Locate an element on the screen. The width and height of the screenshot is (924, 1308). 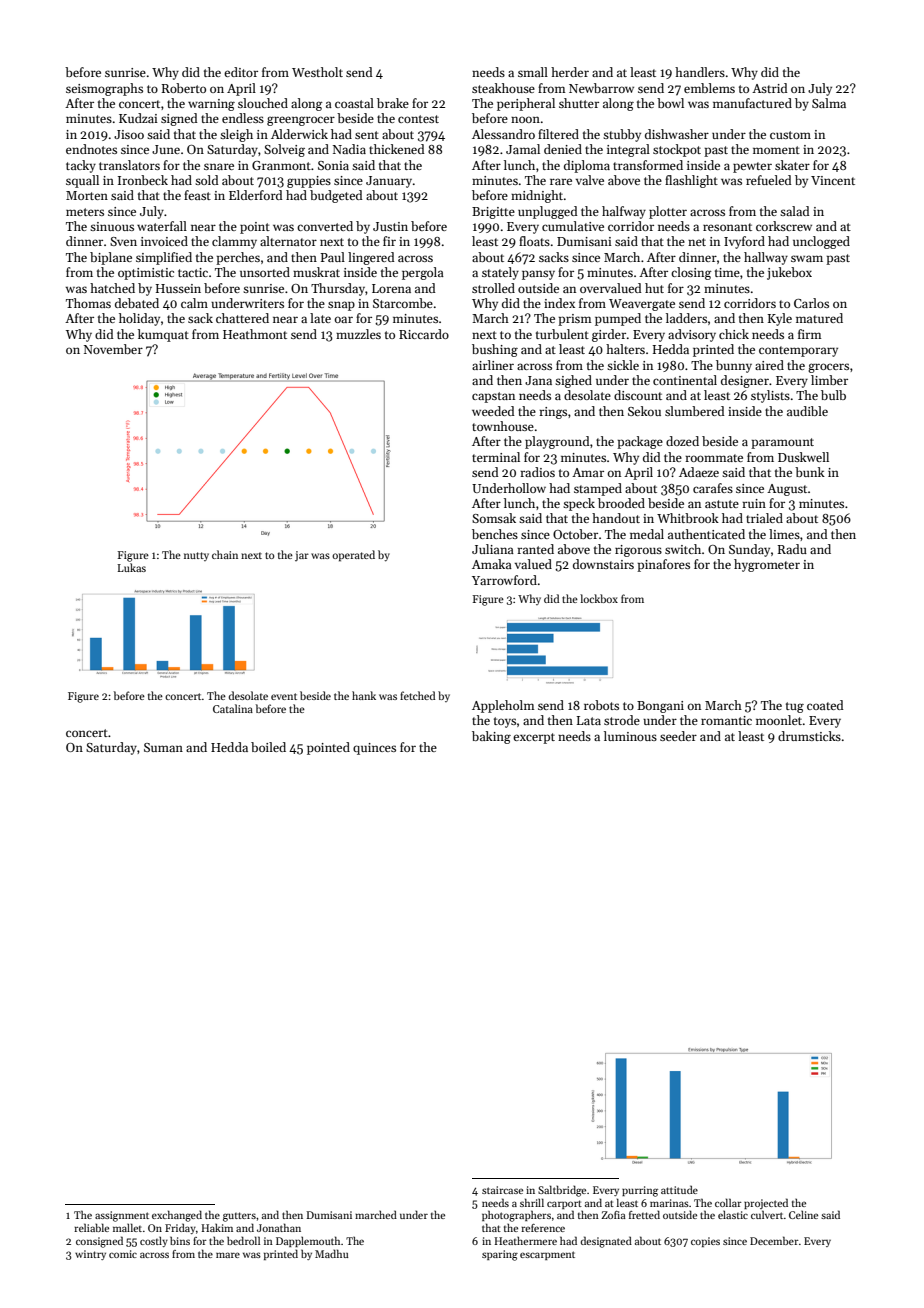
gutters is located at coordinates (239, 1217).
